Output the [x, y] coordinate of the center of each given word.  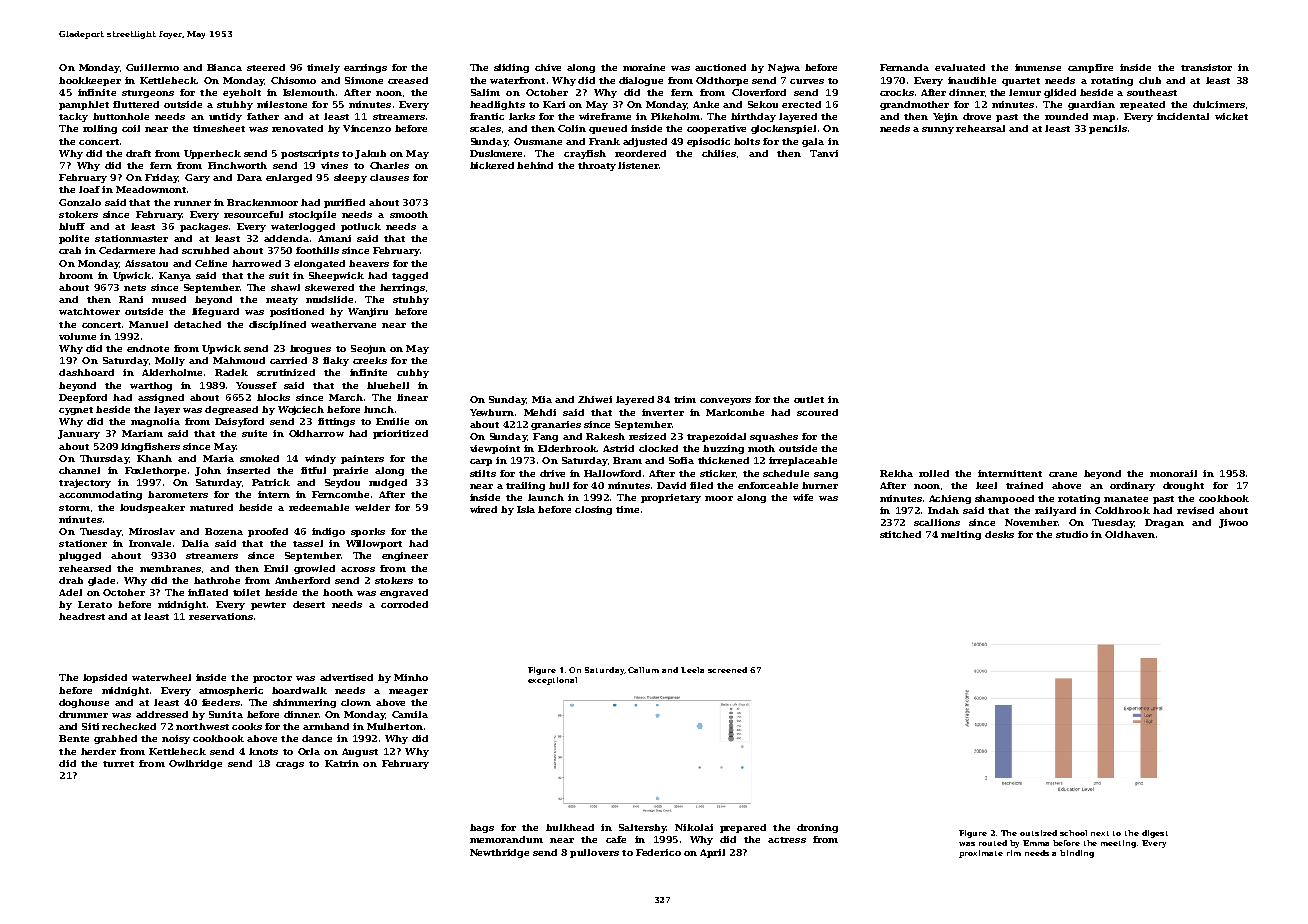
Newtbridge [499, 853]
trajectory [85, 483]
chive [548, 67]
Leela [692, 670]
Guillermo [152, 67]
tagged [410, 276]
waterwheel [161, 677]
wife [803, 497]
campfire [1090, 68]
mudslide [329, 299]
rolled [934, 473]
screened [727, 670]
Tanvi [824, 153]
